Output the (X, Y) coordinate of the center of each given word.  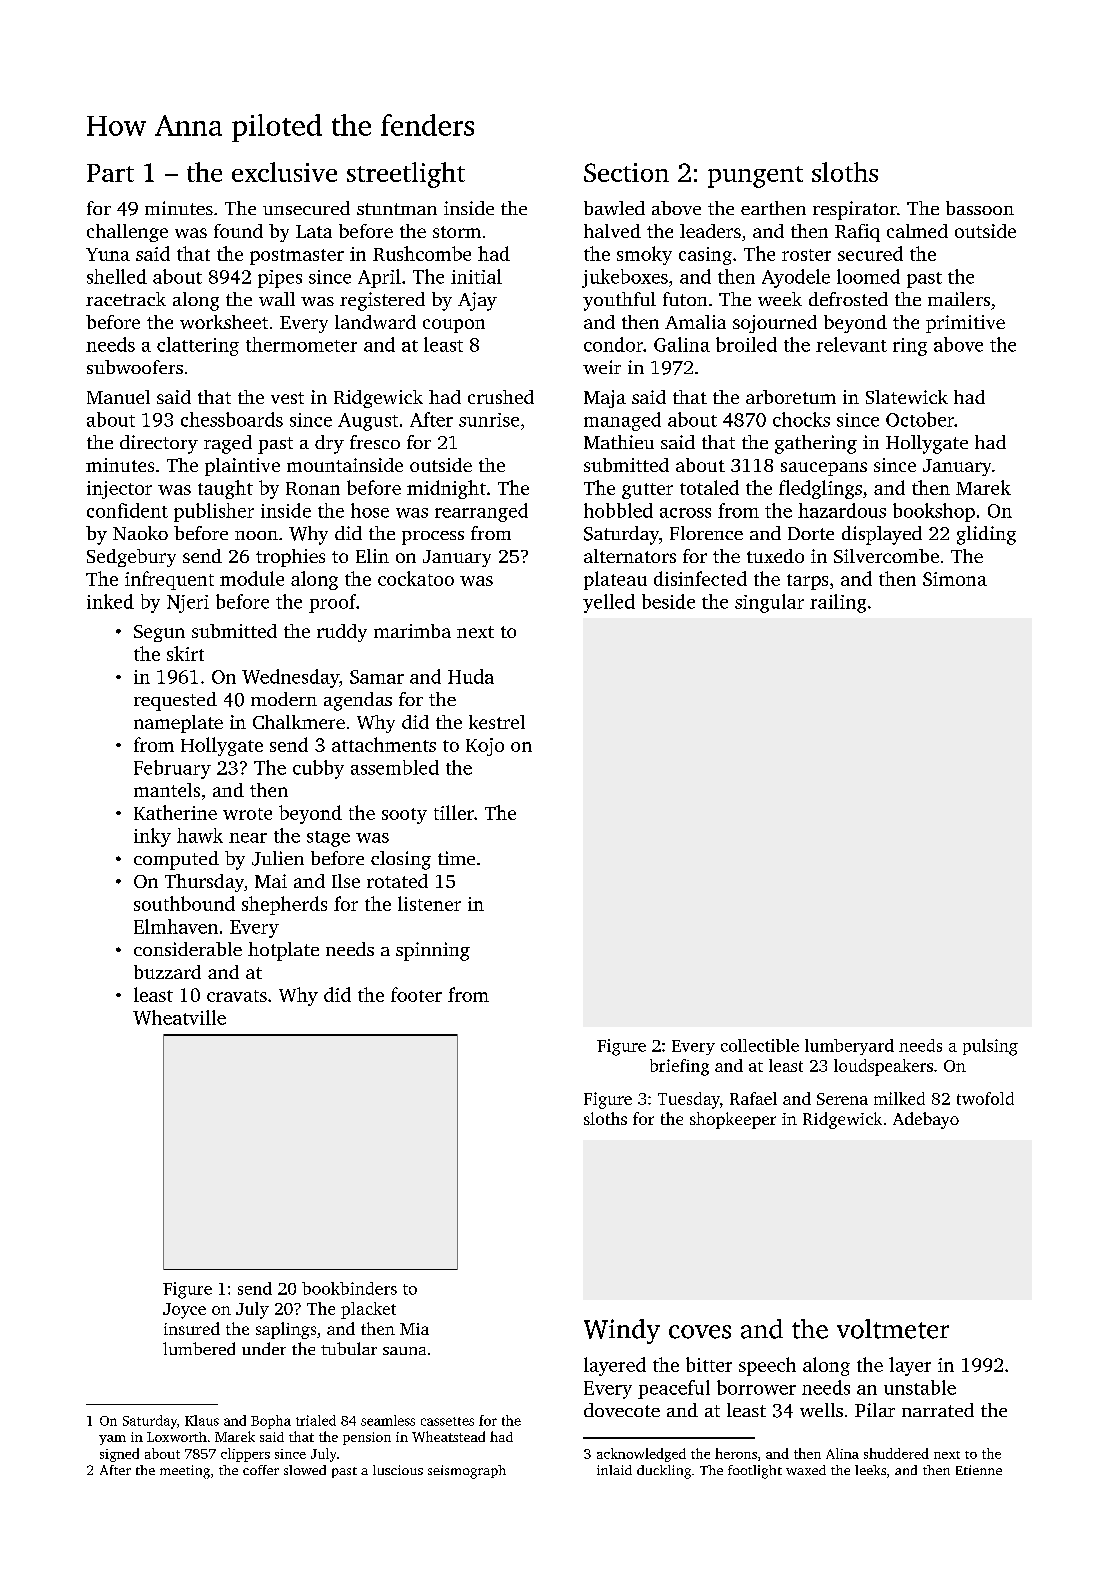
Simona (955, 579)
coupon (454, 326)
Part (110, 173)
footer (416, 994)
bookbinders (349, 1288)
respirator (855, 210)
